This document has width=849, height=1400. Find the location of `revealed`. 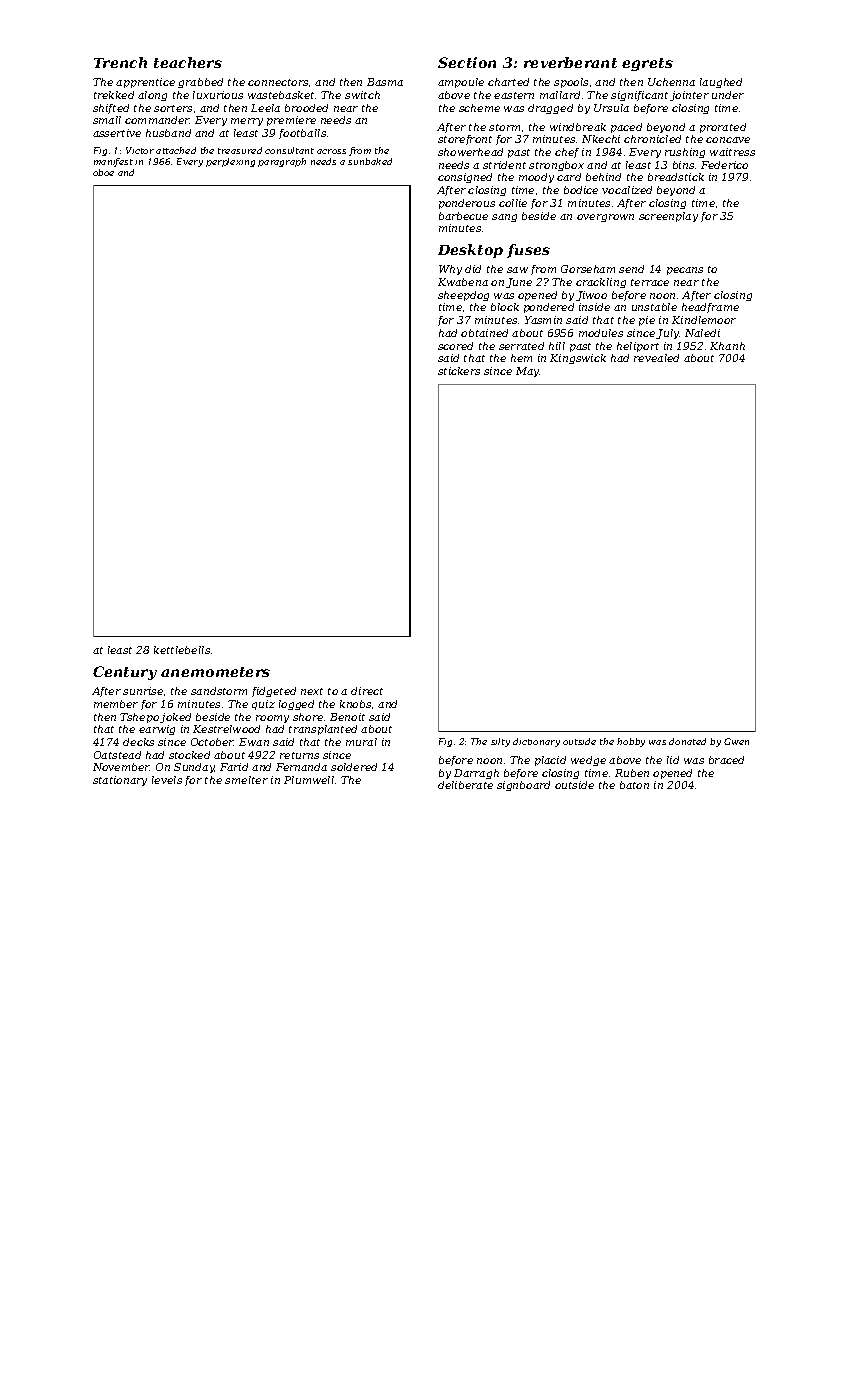

revealed is located at coordinates (656, 358).
